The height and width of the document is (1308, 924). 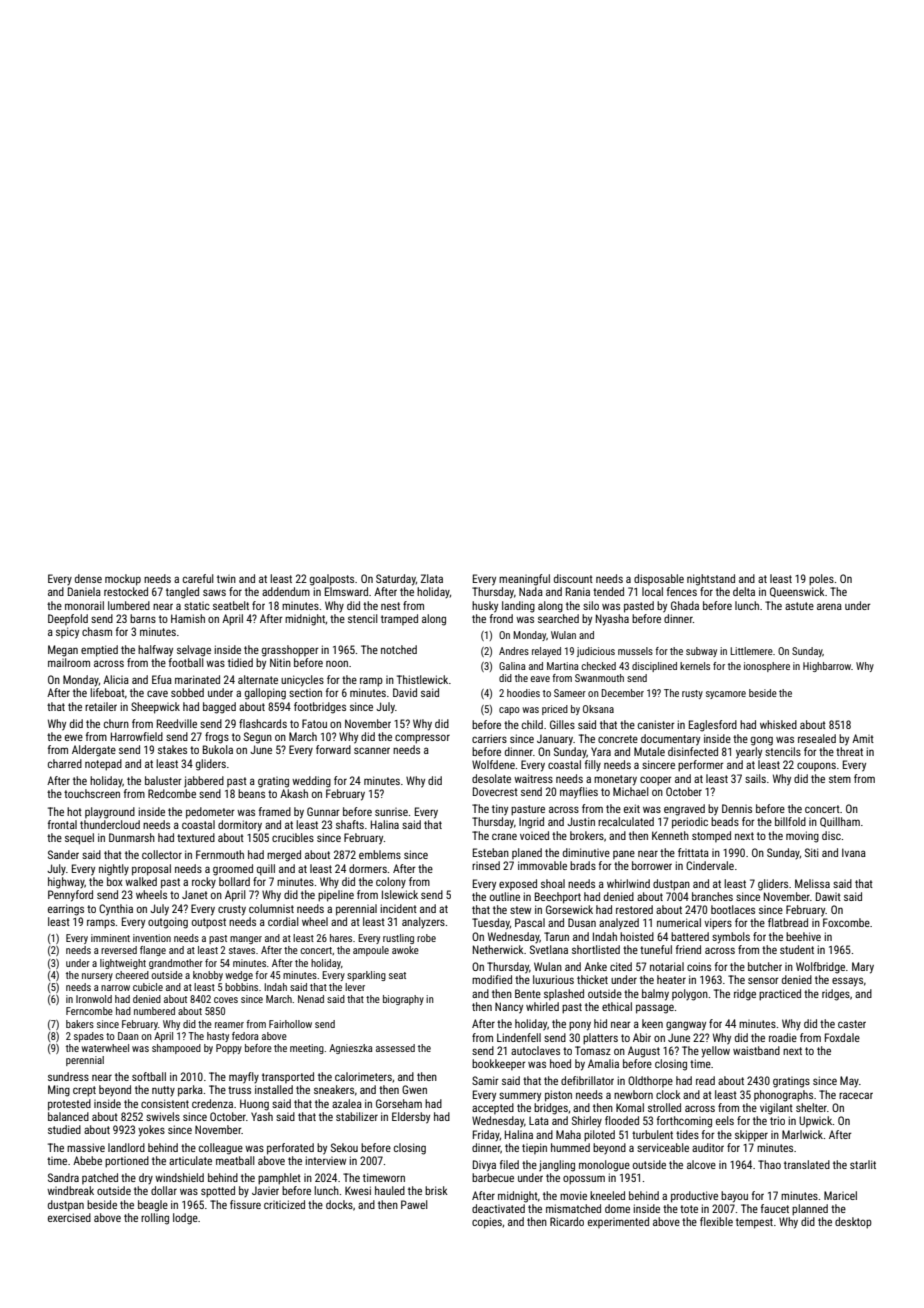 What do you see at coordinates (486, 865) in the document?
I see `rinsed` at bounding box center [486, 865].
